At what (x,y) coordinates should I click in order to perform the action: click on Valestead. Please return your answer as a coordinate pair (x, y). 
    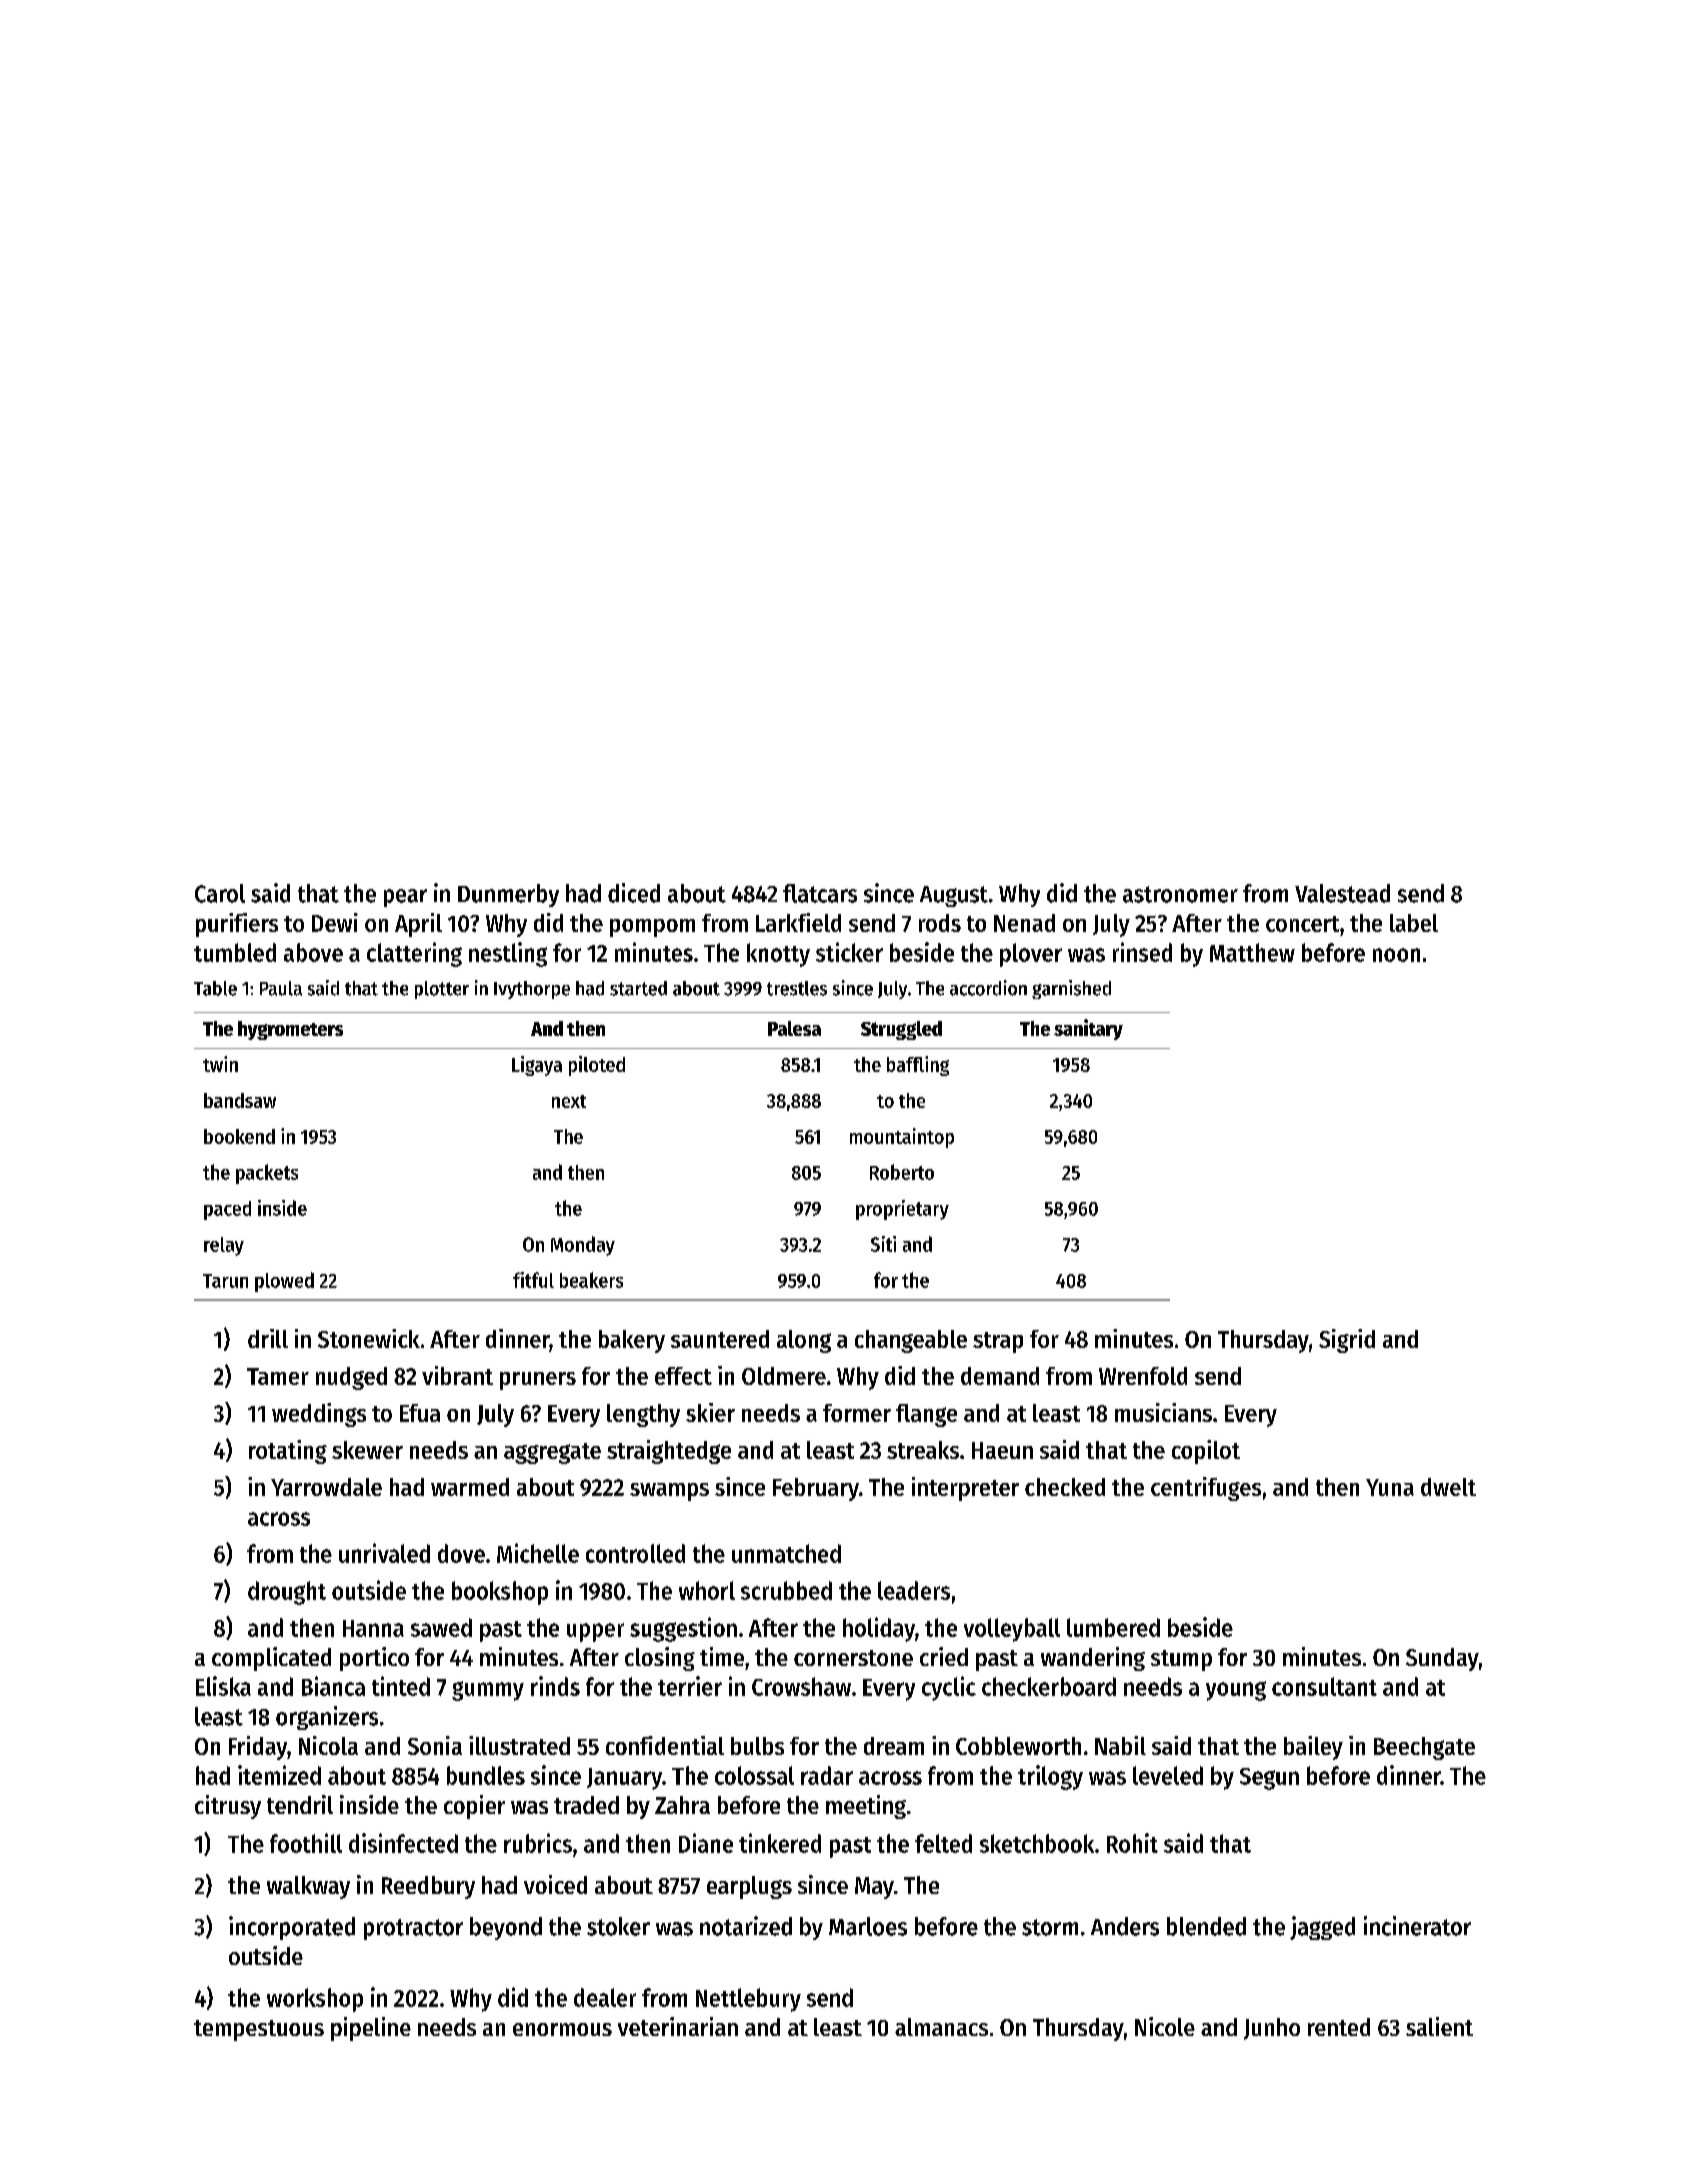
    Looking at the image, I should click on (1342, 893).
